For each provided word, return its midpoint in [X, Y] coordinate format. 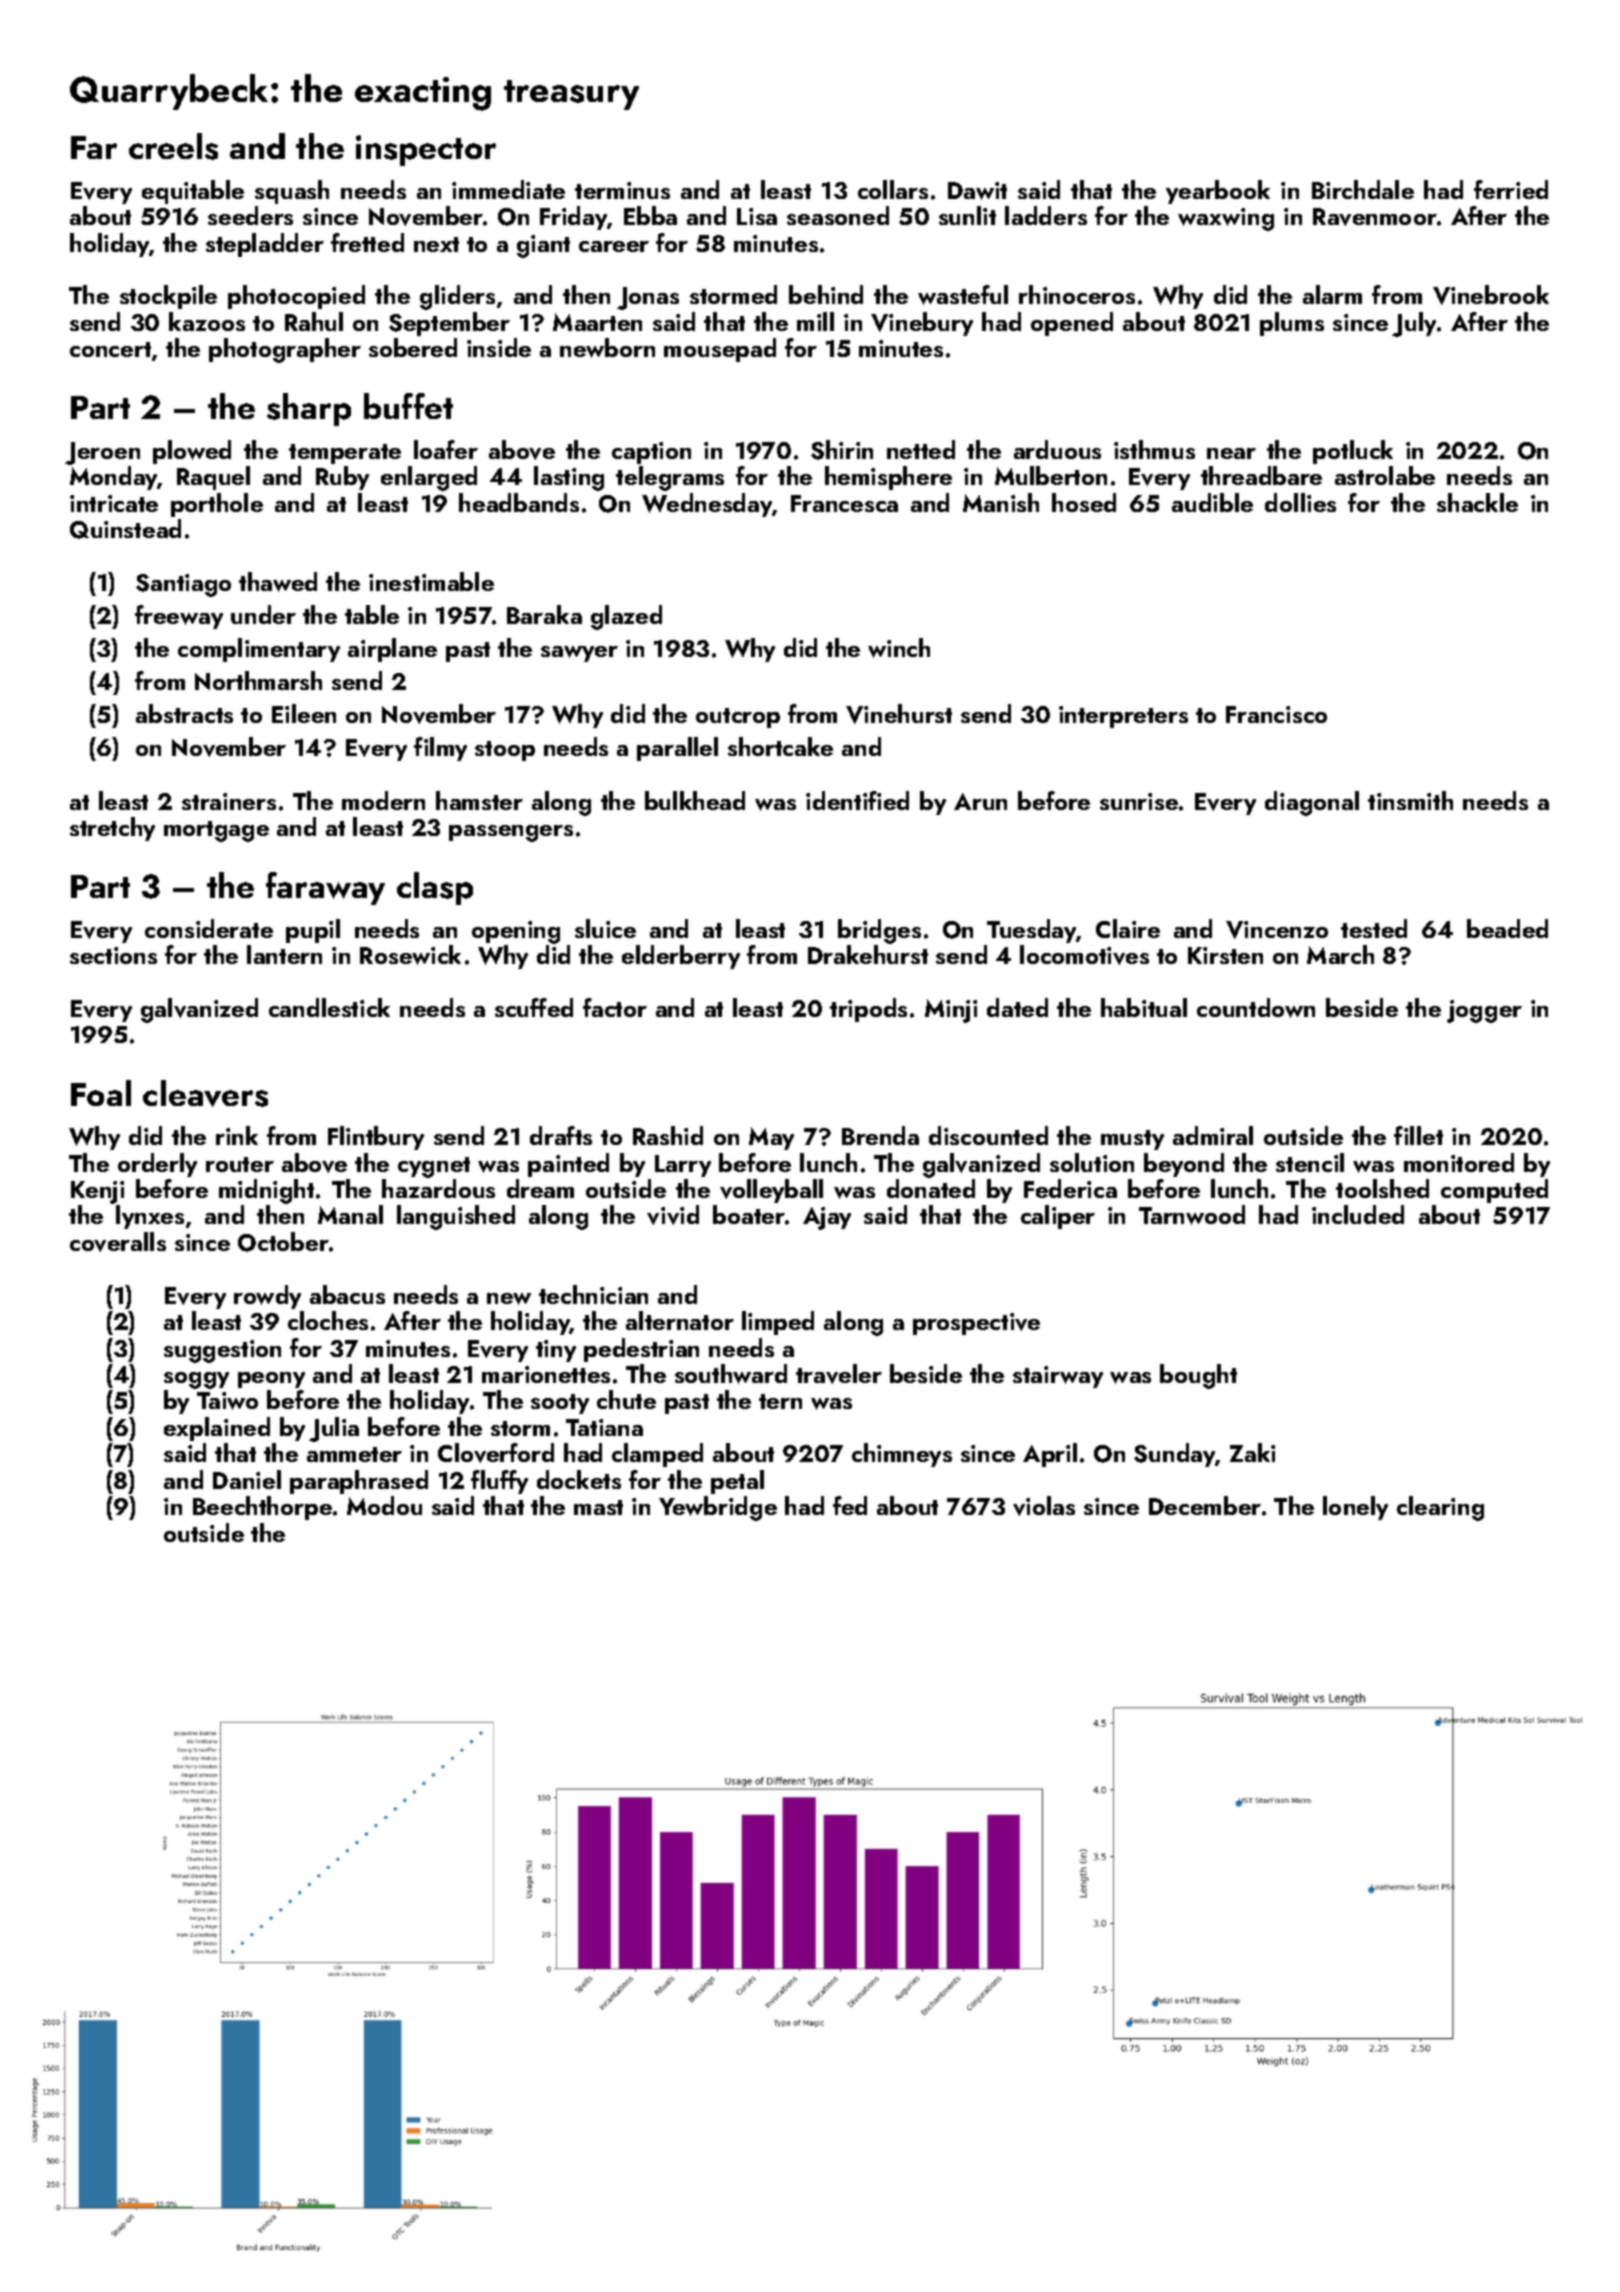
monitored [1459, 1162]
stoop [505, 751]
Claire [1128, 928]
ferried [1511, 189]
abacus [347, 1294]
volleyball [771, 1191]
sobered [413, 347]
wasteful [963, 295]
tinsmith [1410, 800]
